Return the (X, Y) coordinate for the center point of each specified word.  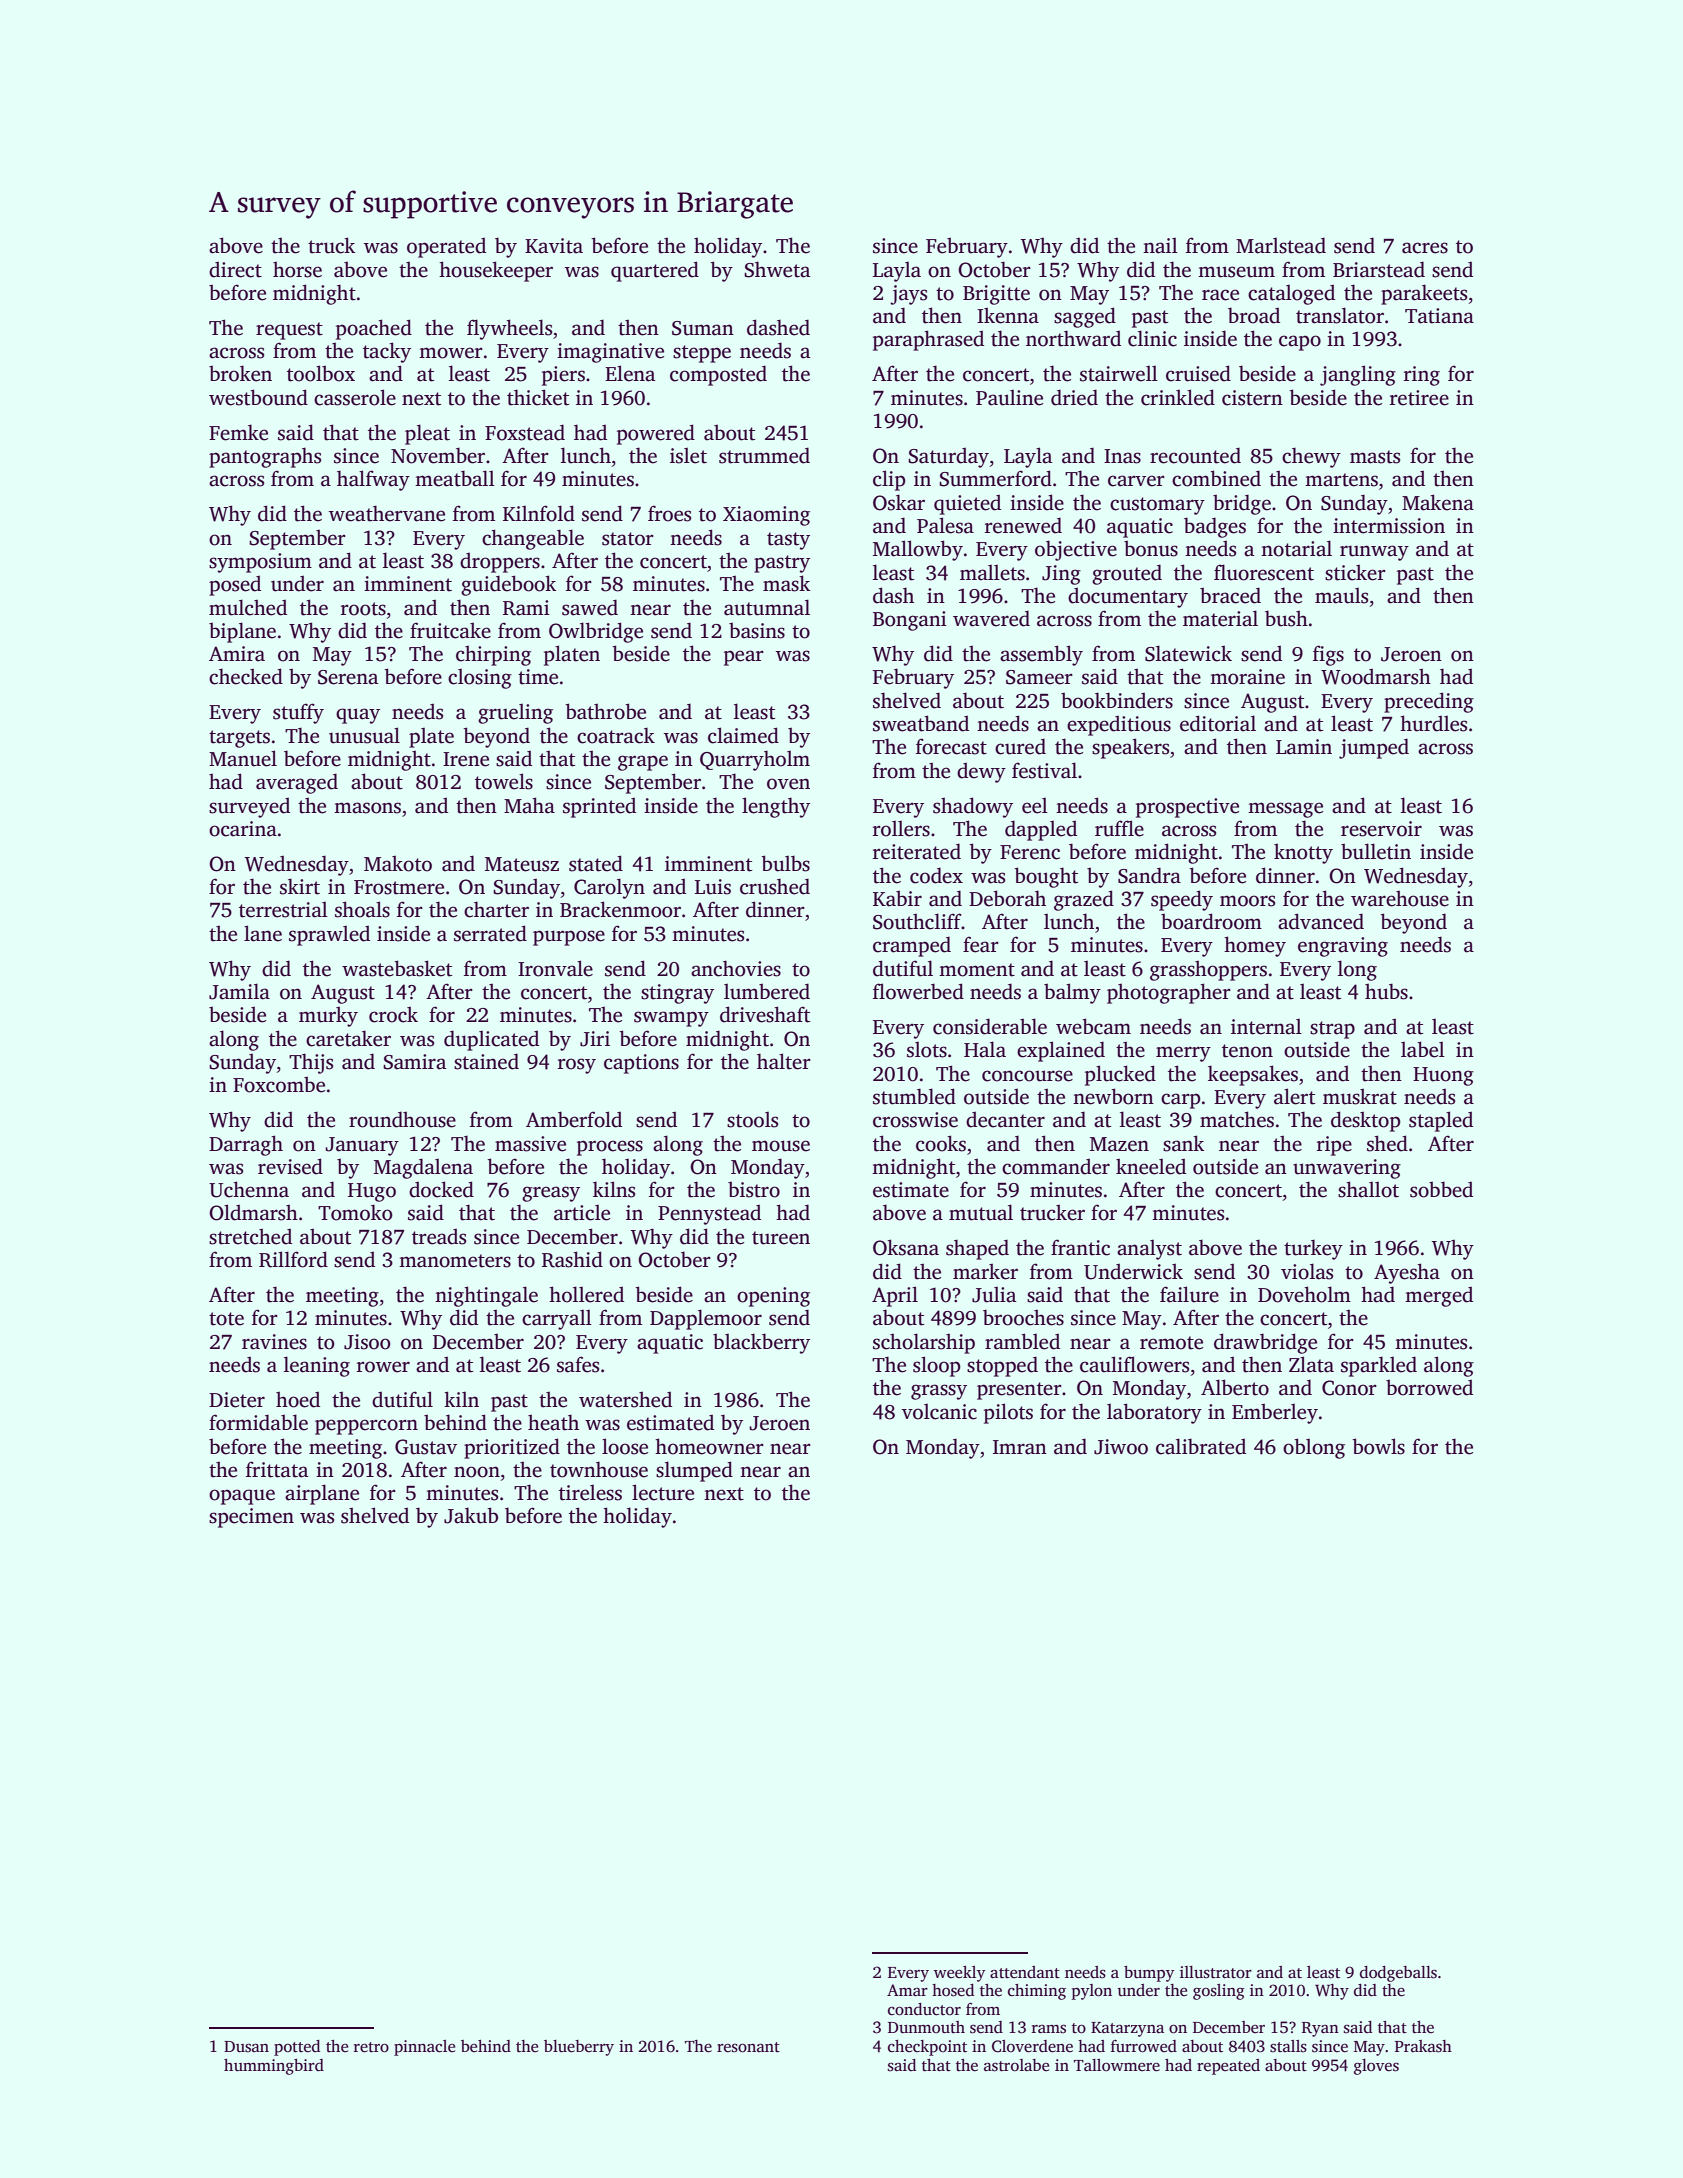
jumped (1374, 748)
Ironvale (555, 968)
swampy (671, 1019)
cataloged (1291, 294)
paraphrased (928, 340)
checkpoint (927, 2048)
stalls (1288, 2046)
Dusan (246, 2047)
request (289, 331)
